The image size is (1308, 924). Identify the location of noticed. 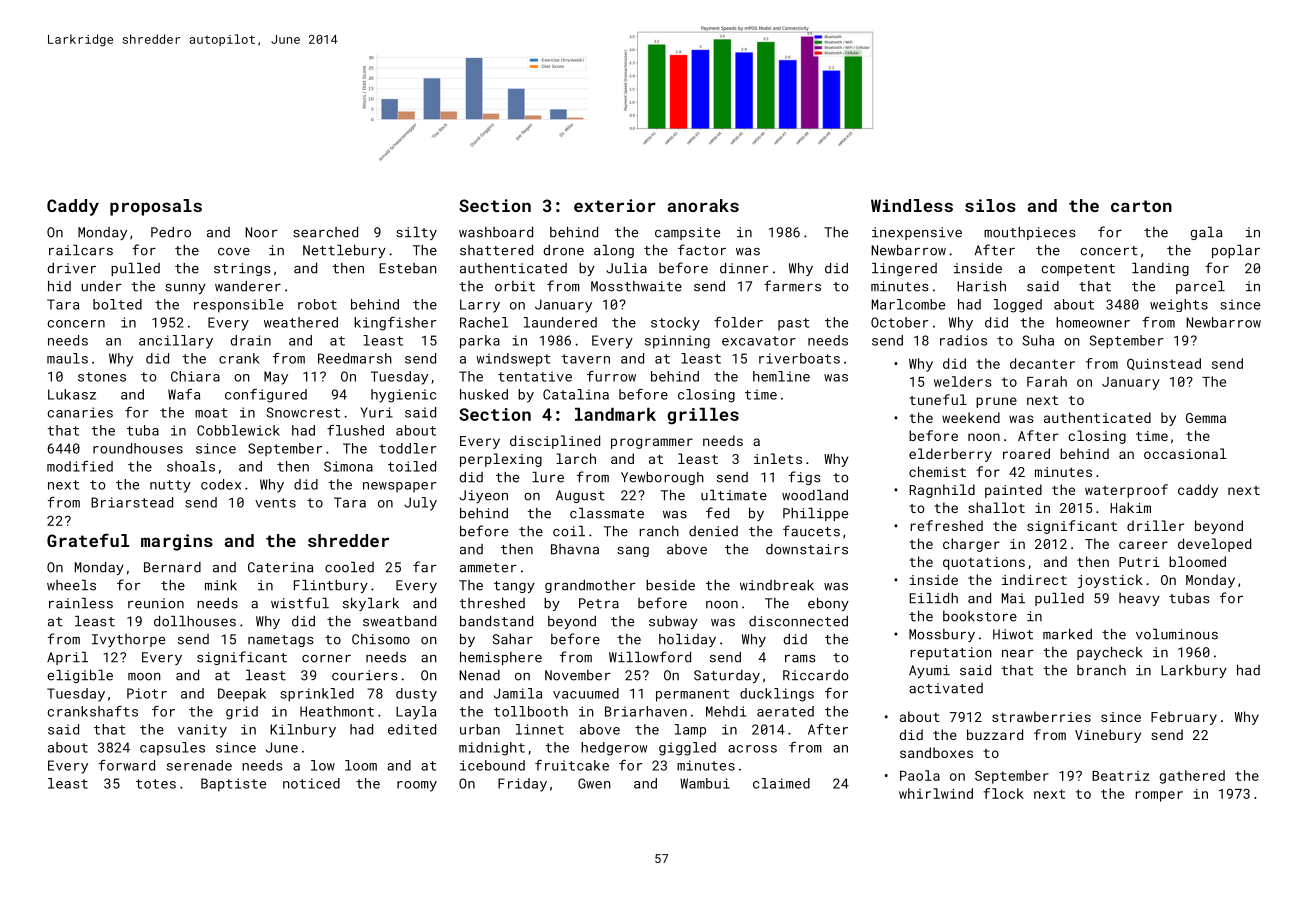
(311, 783).
